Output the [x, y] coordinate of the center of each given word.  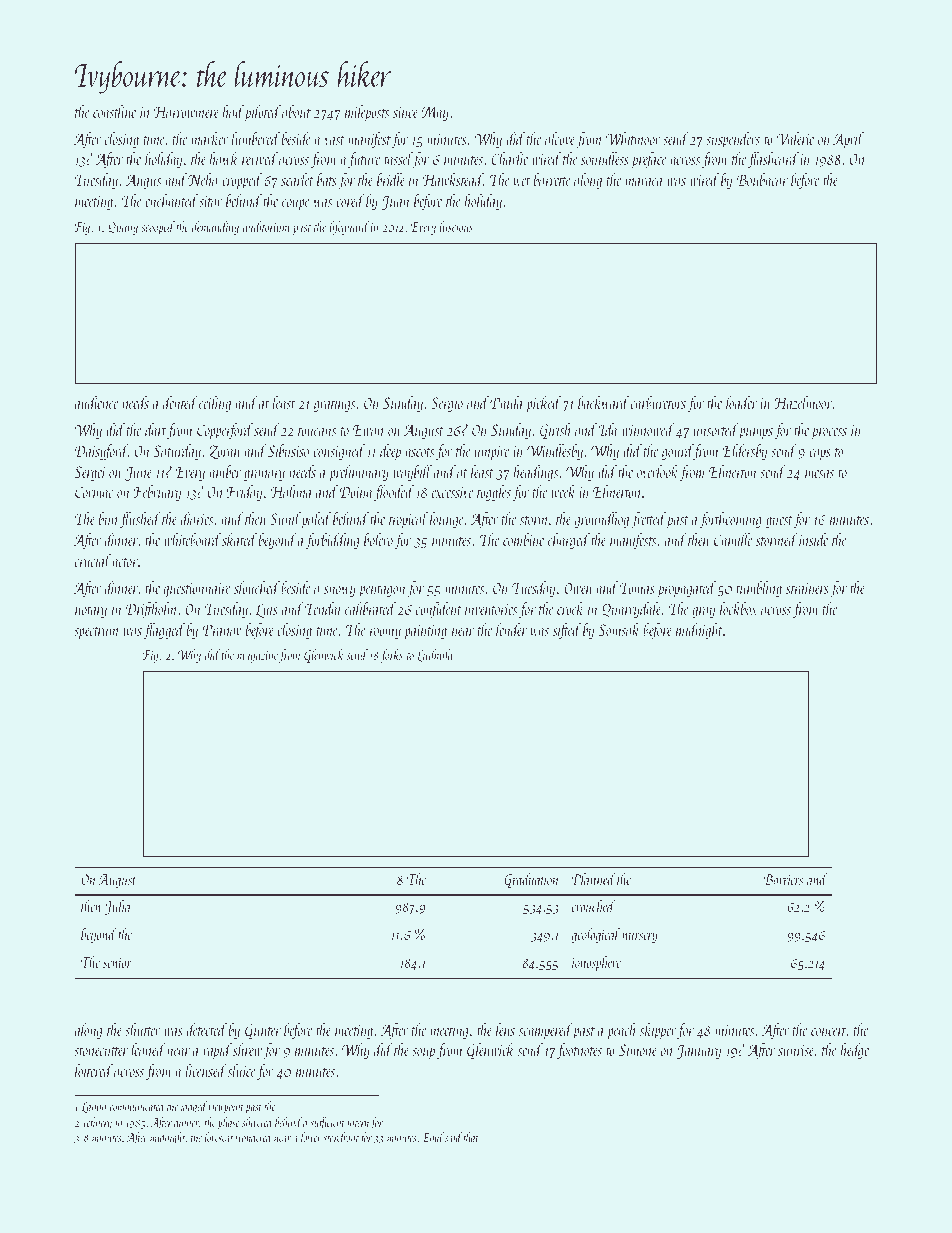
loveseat [219, 1137]
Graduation [531, 880]
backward [603, 402]
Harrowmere [186, 112]
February [157, 493]
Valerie [795, 138]
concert [829, 1031]
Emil [433, 1137]
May [435, 113]
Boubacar [762, 179]
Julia [117, 907]
